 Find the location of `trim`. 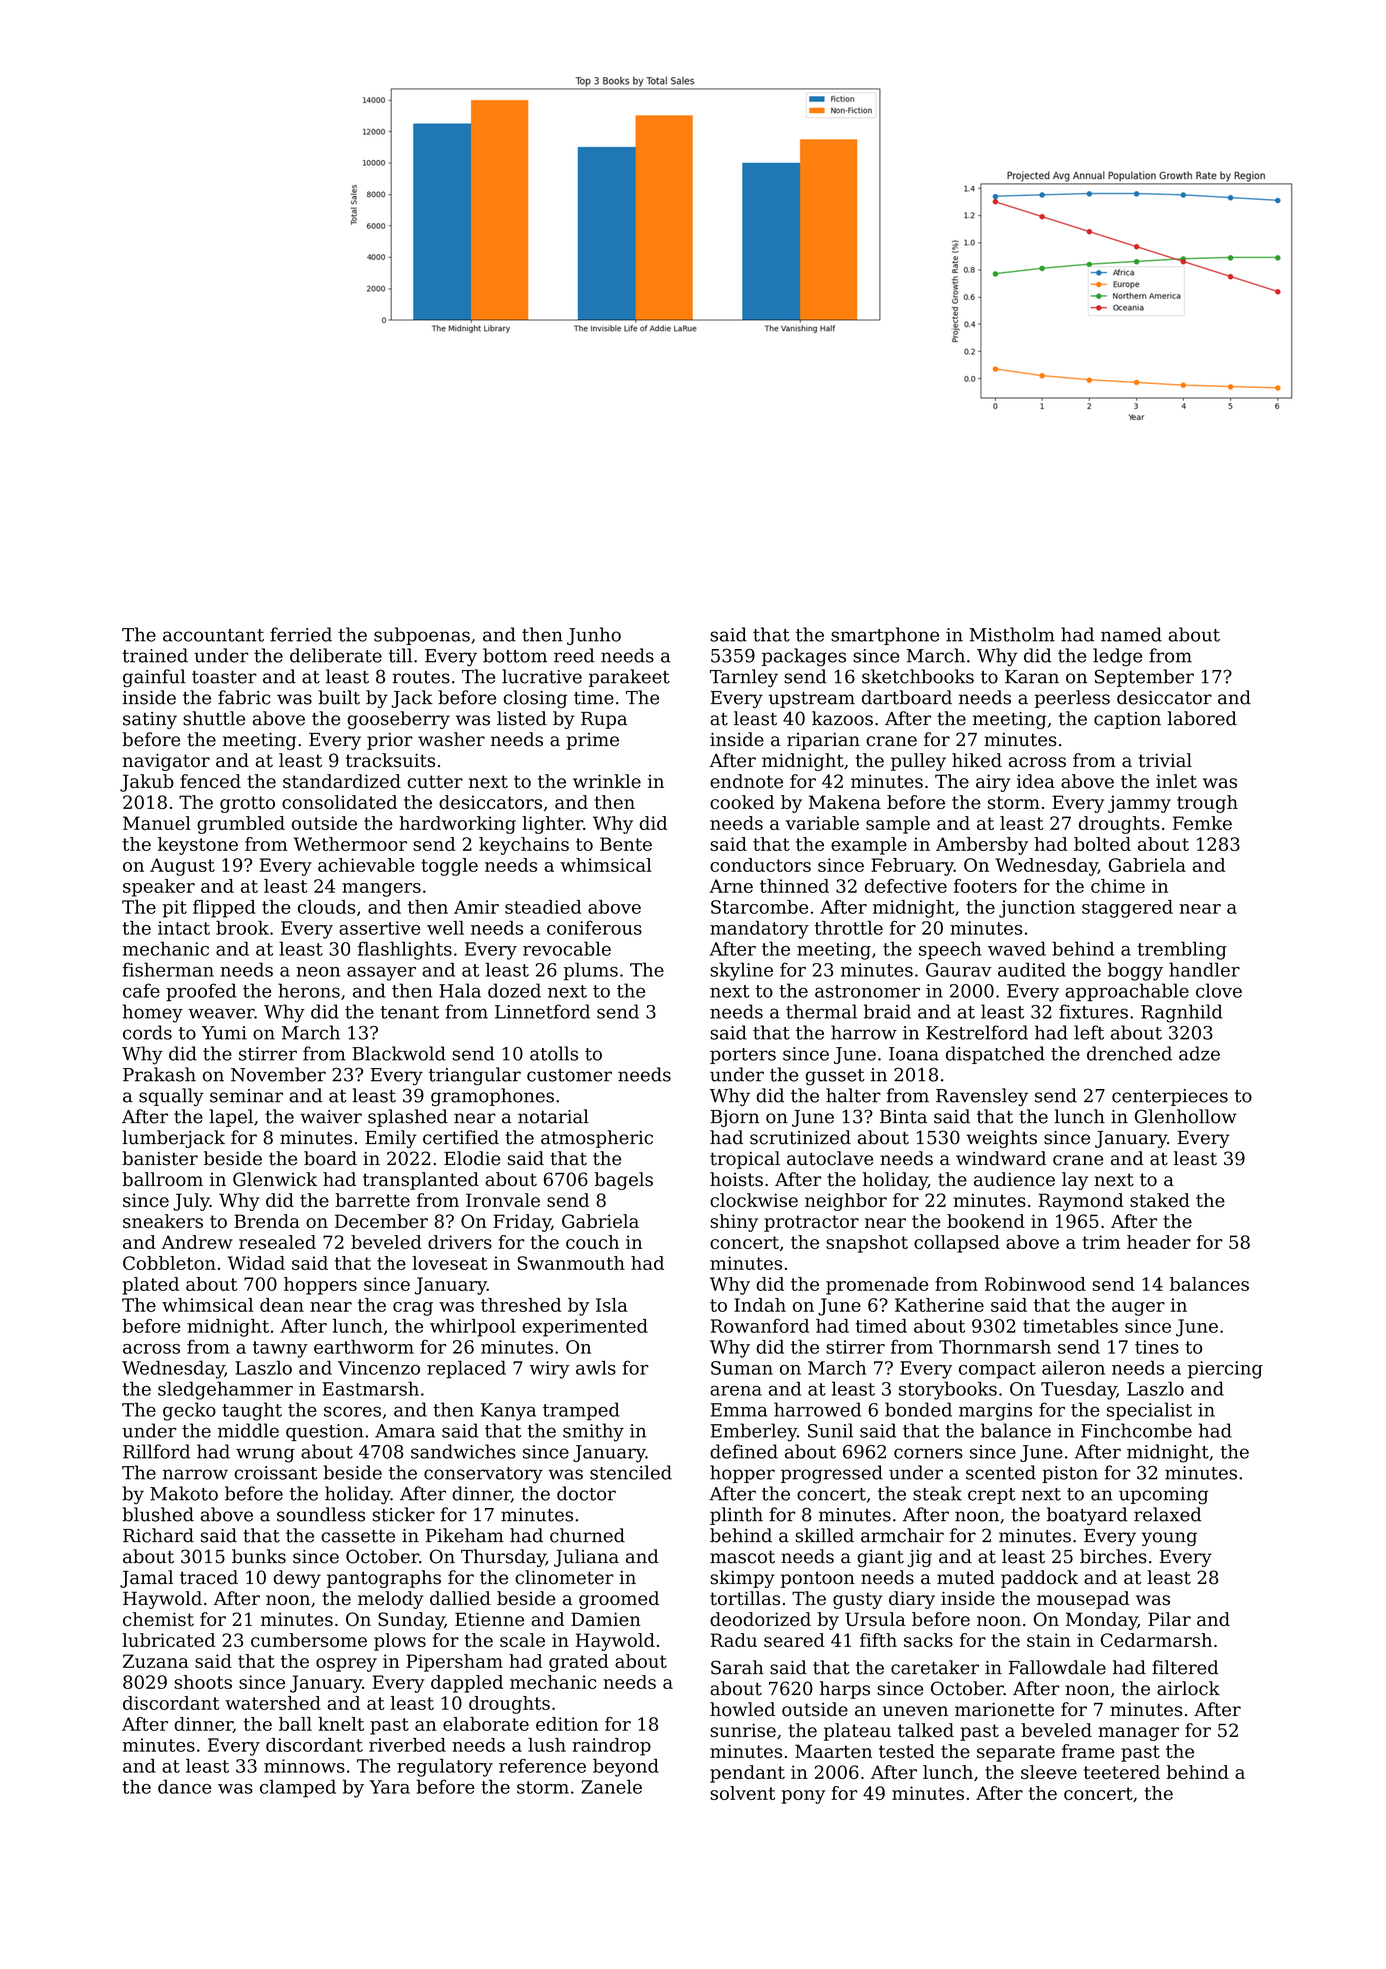

trim is located at coordinates (1101, 1242).
